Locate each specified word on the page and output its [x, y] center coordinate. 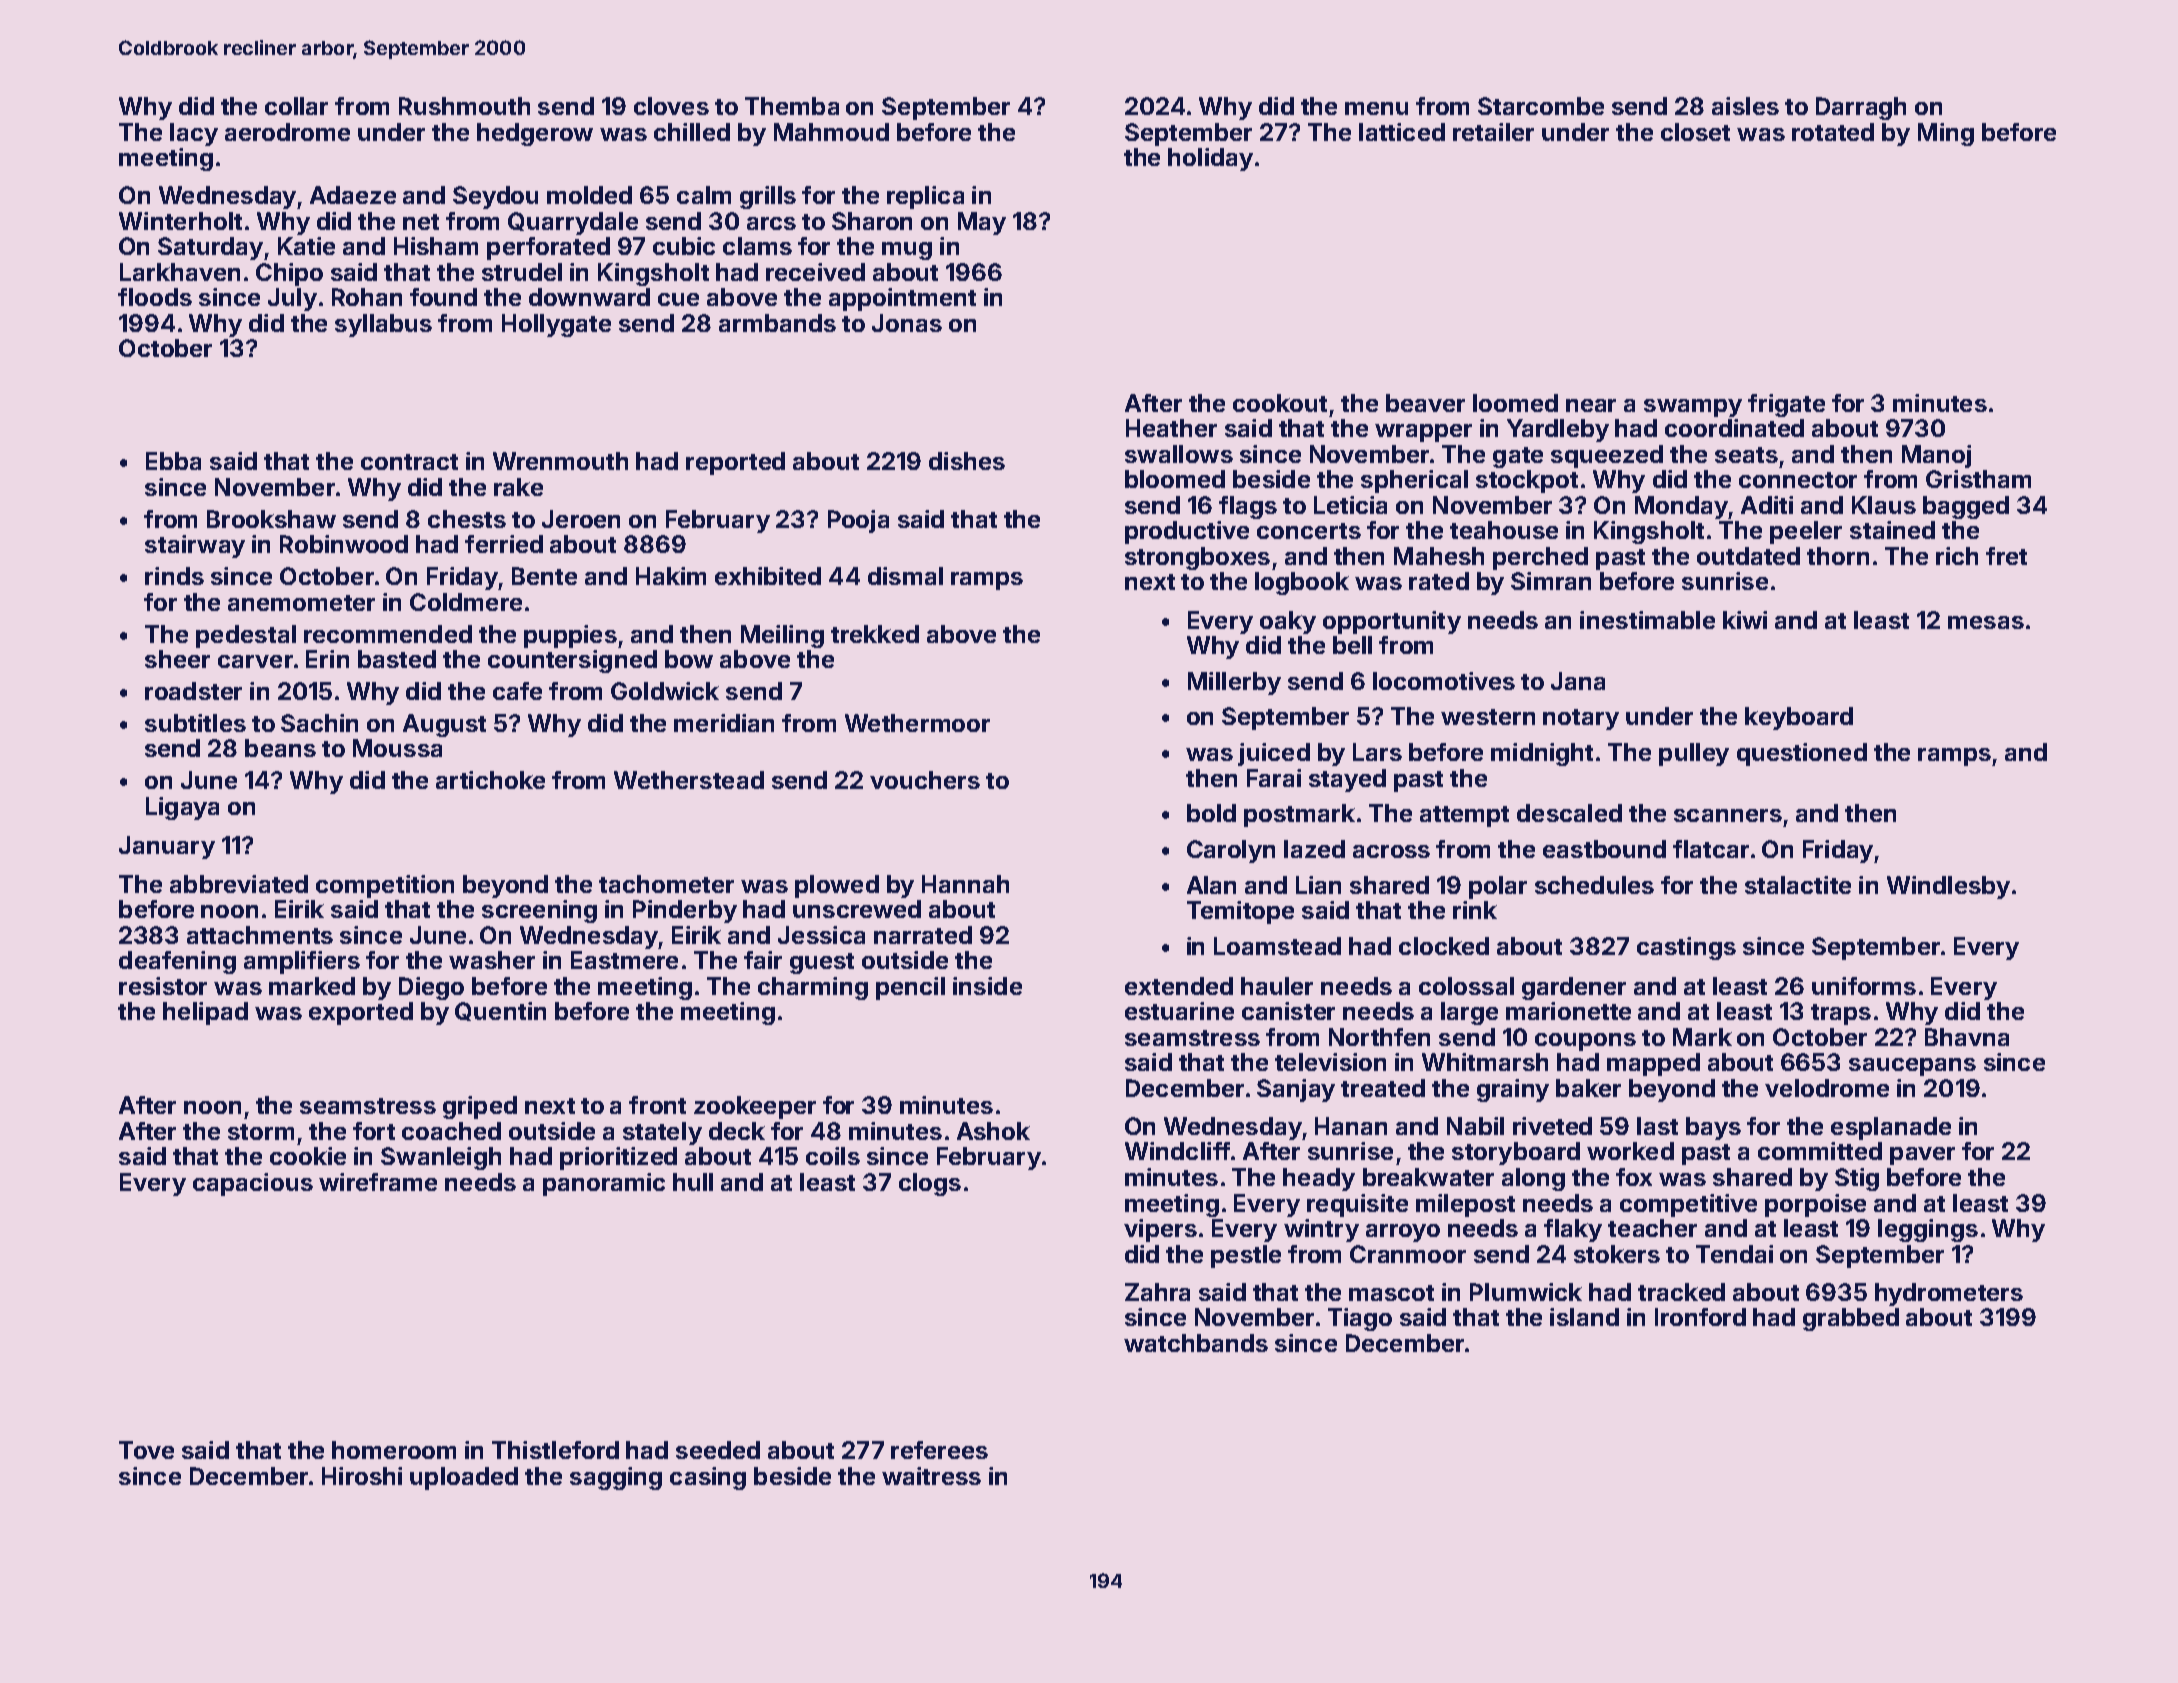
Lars [1377, 752]
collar [296, 106]
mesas [1986, 622]
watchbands [1196, 1343]
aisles [1745, 106]
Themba [792, 106]
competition [385, 886]
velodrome [1827, 1088]
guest [822, 963]
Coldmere [466, 602]
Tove [146, 1450]
